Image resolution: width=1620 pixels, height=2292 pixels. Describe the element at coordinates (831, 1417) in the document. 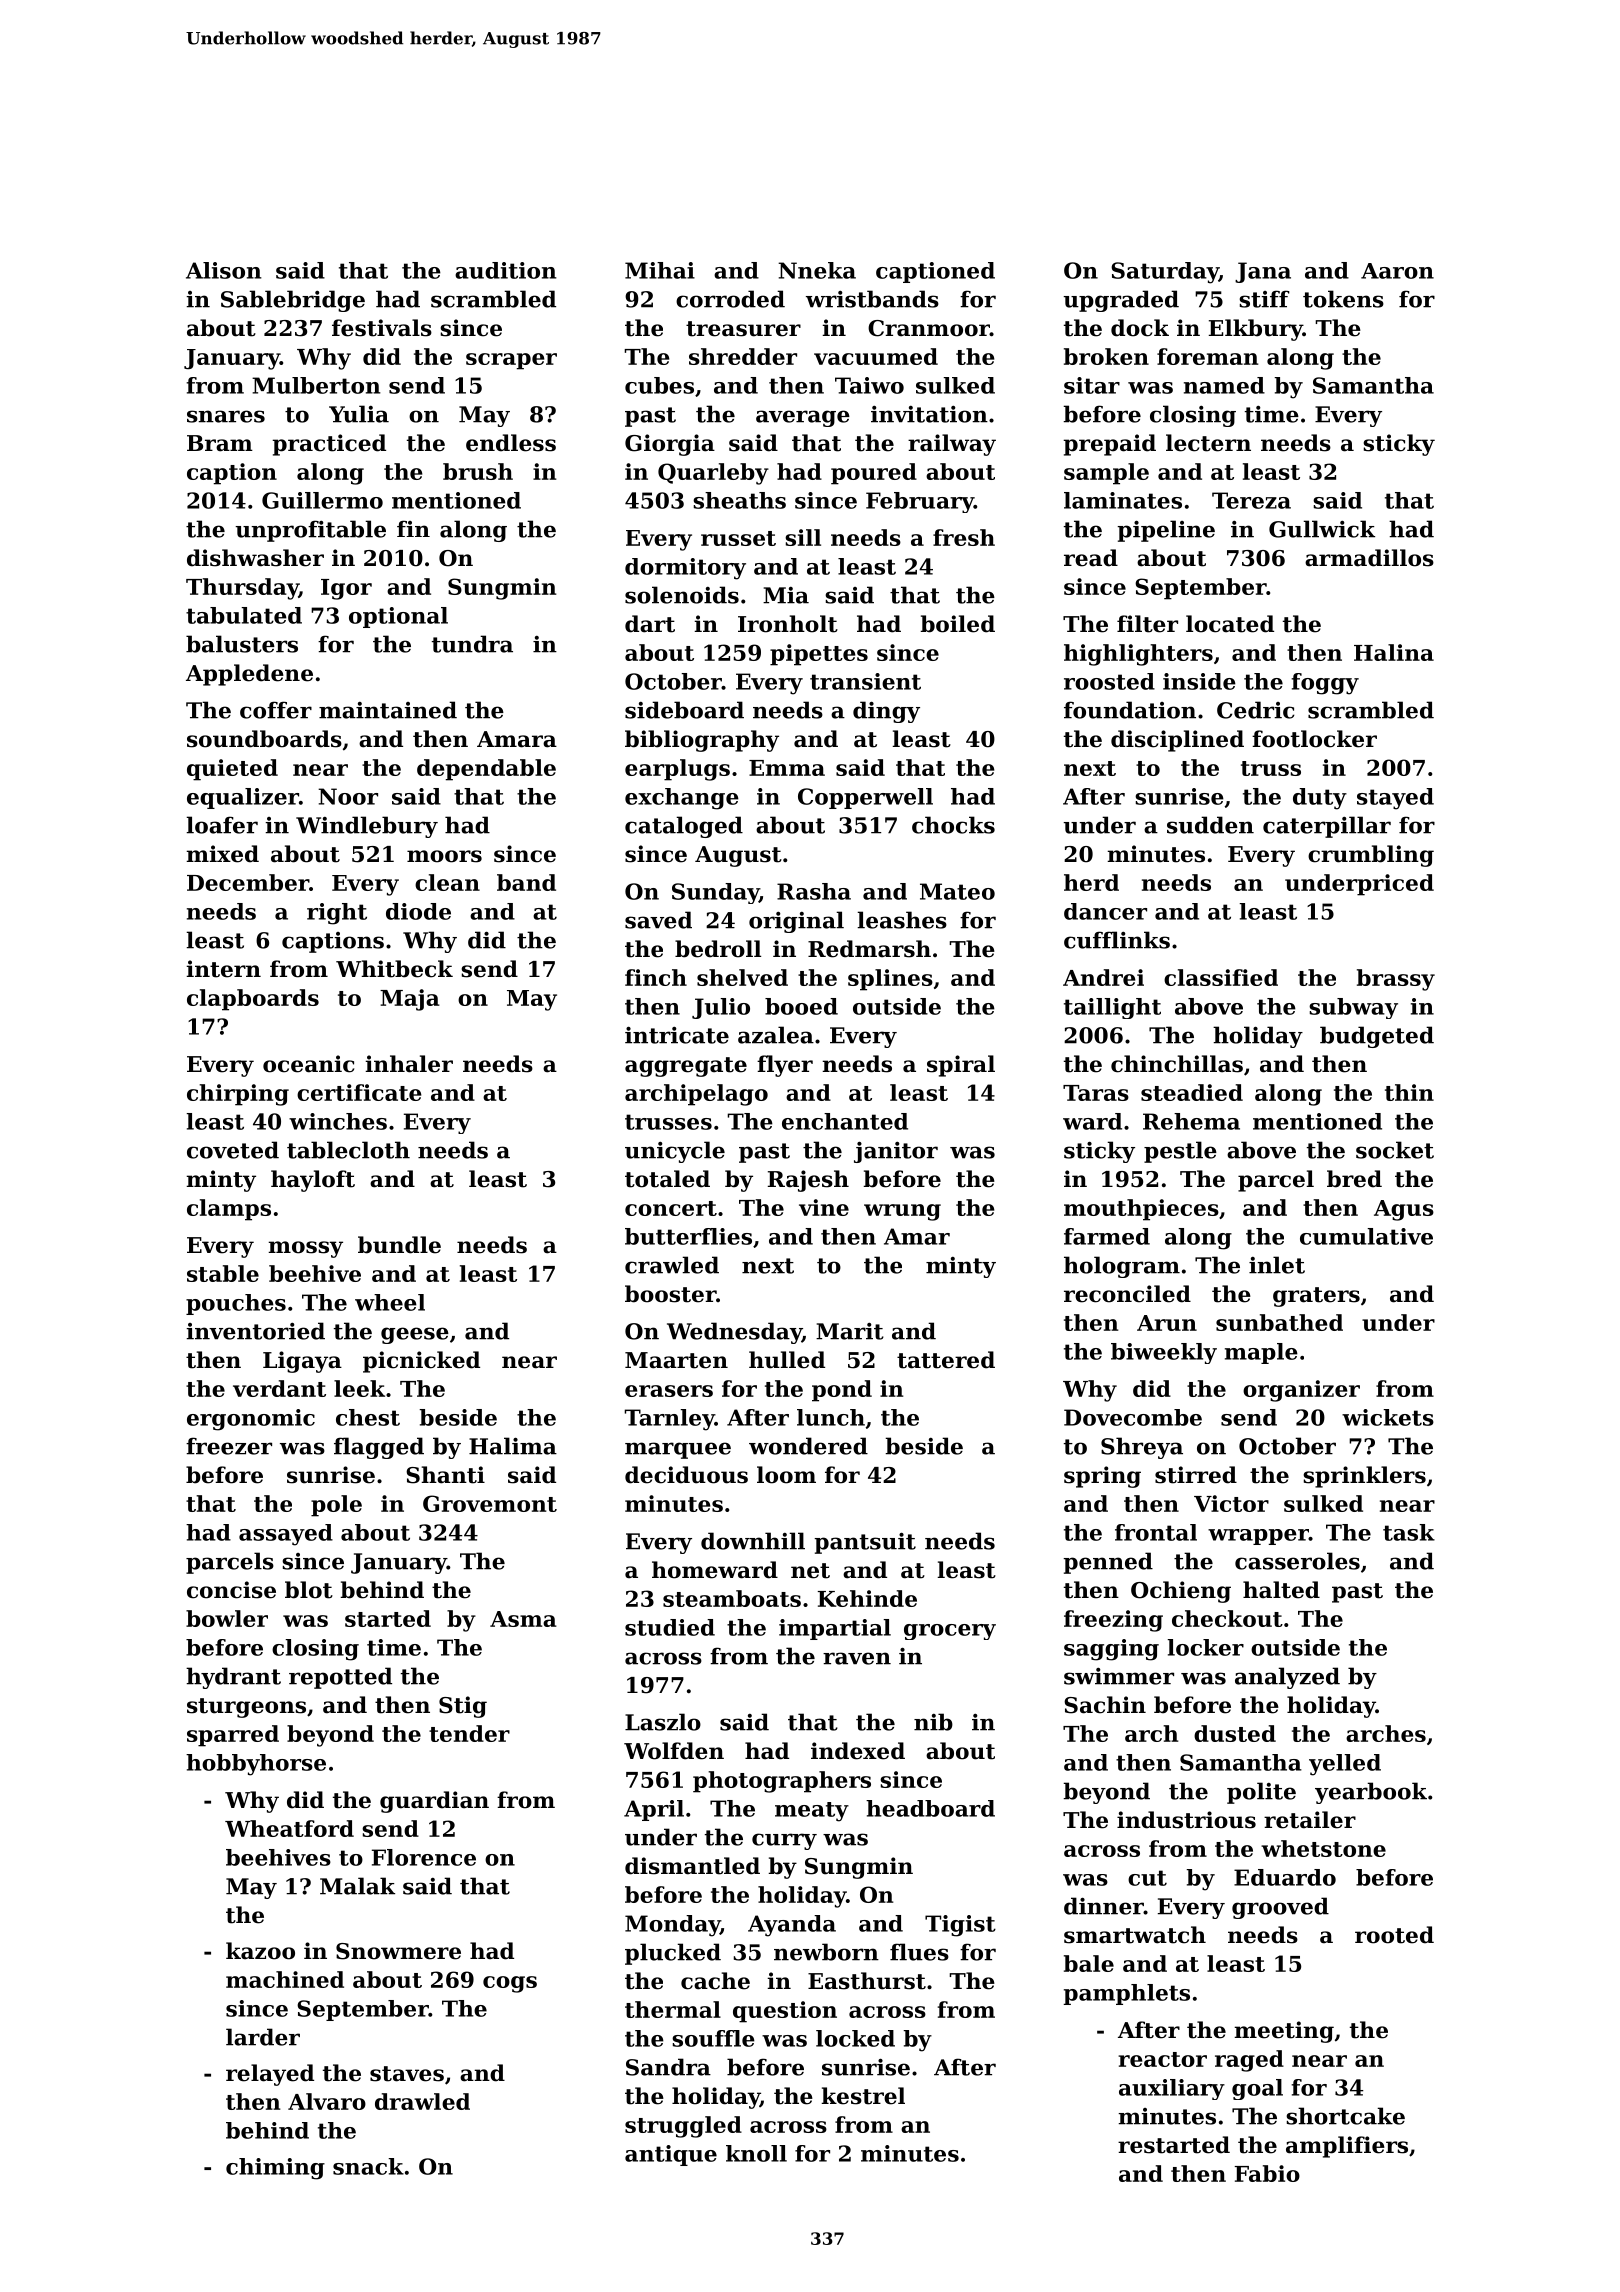

I see `lunch` at that location.
